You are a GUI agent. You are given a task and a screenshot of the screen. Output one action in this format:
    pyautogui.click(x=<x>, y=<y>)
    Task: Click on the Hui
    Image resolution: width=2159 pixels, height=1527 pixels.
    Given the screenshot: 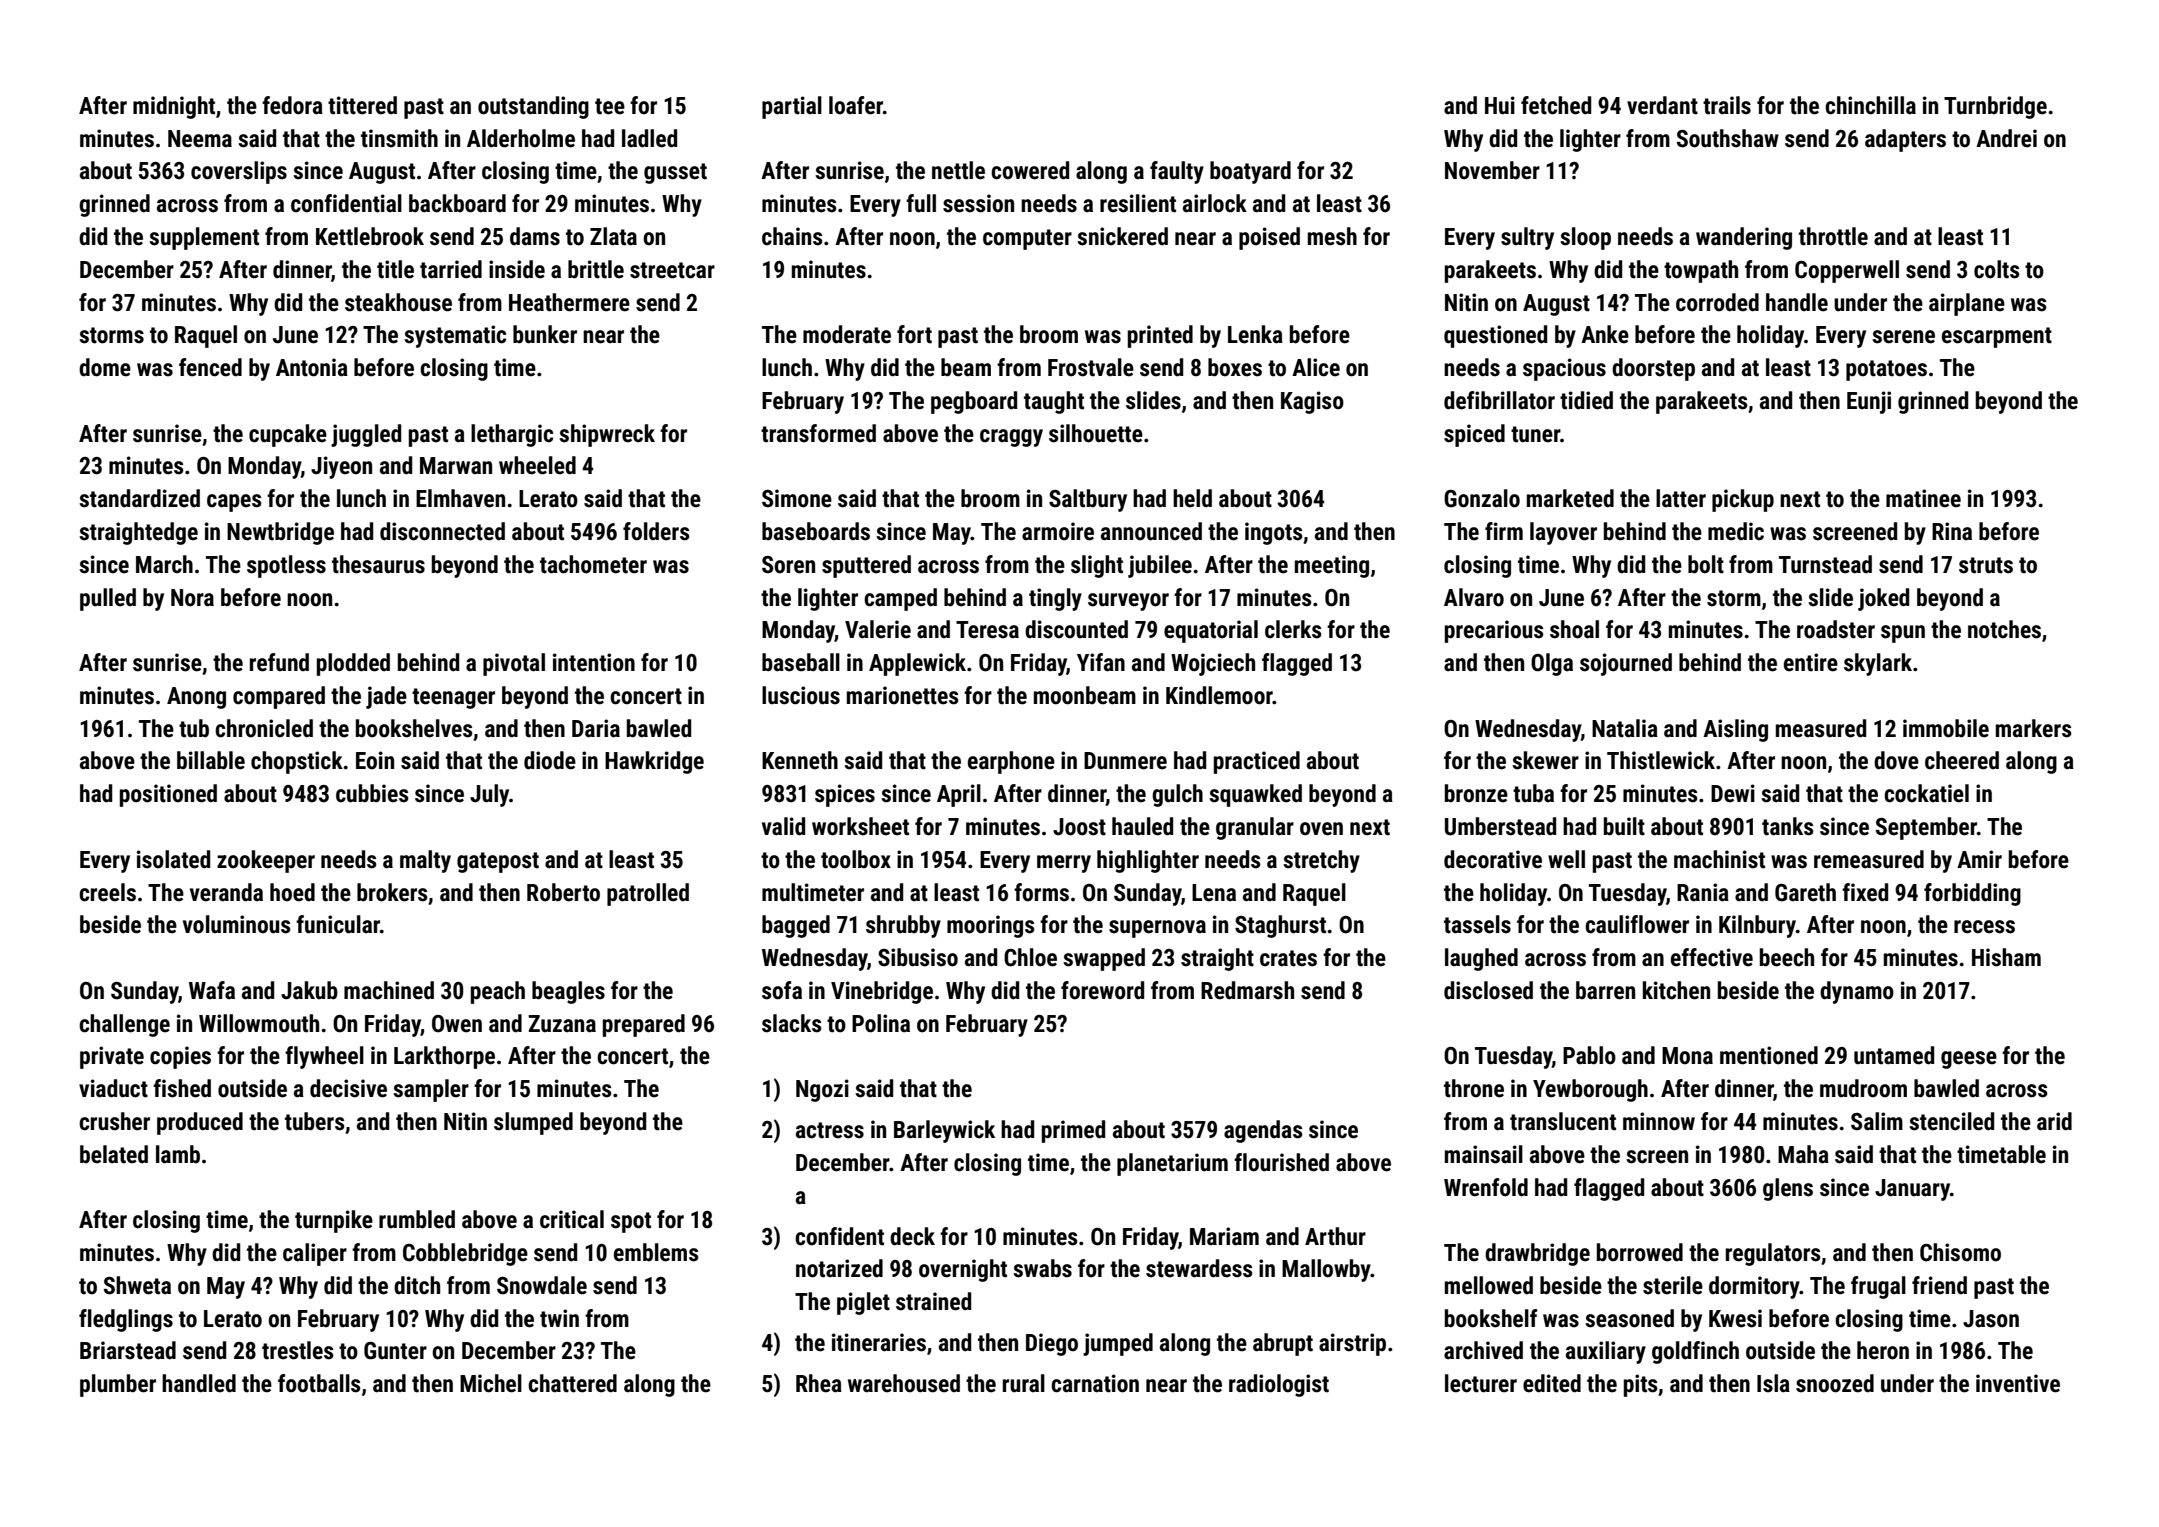 What is the action you would take?
    pyautogui.click(x=1500, y=105)
